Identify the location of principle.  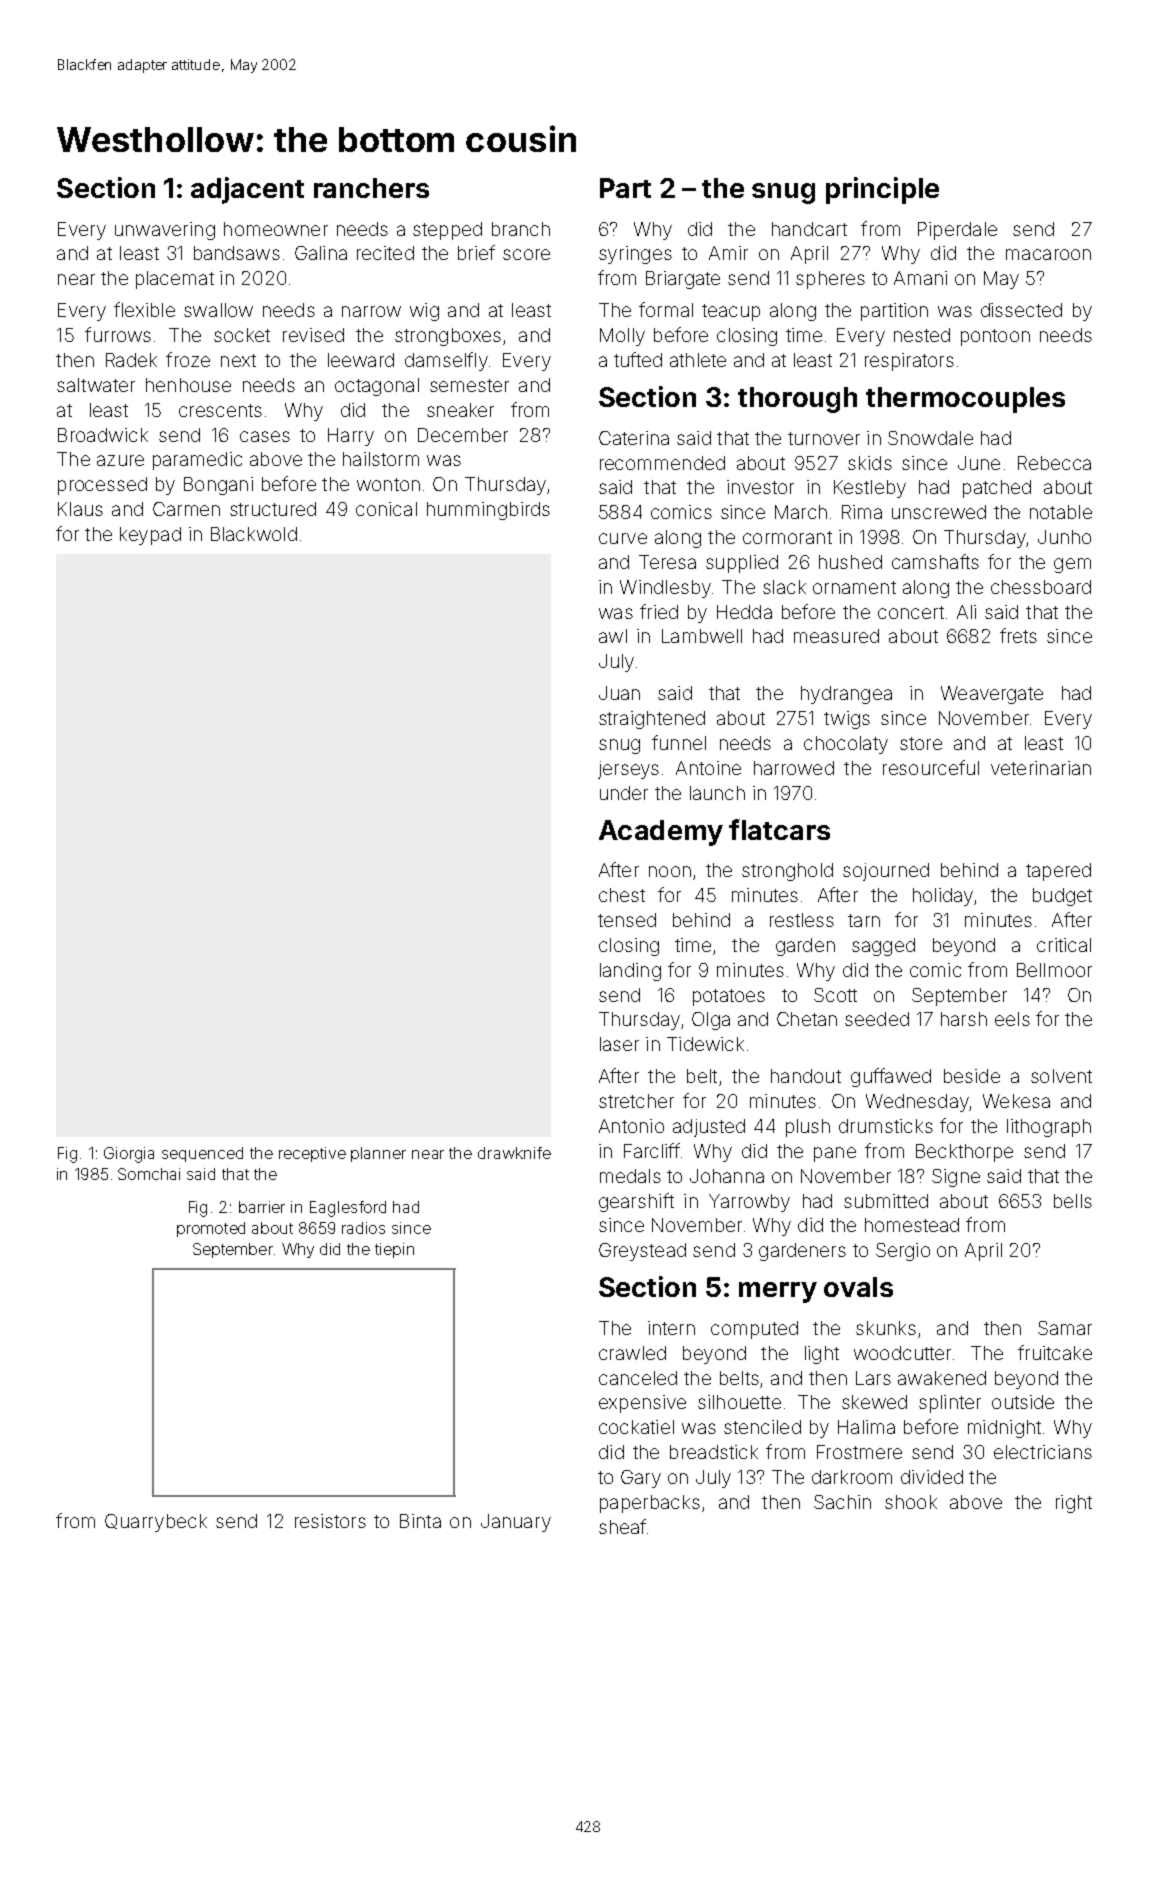
(882, 190).
